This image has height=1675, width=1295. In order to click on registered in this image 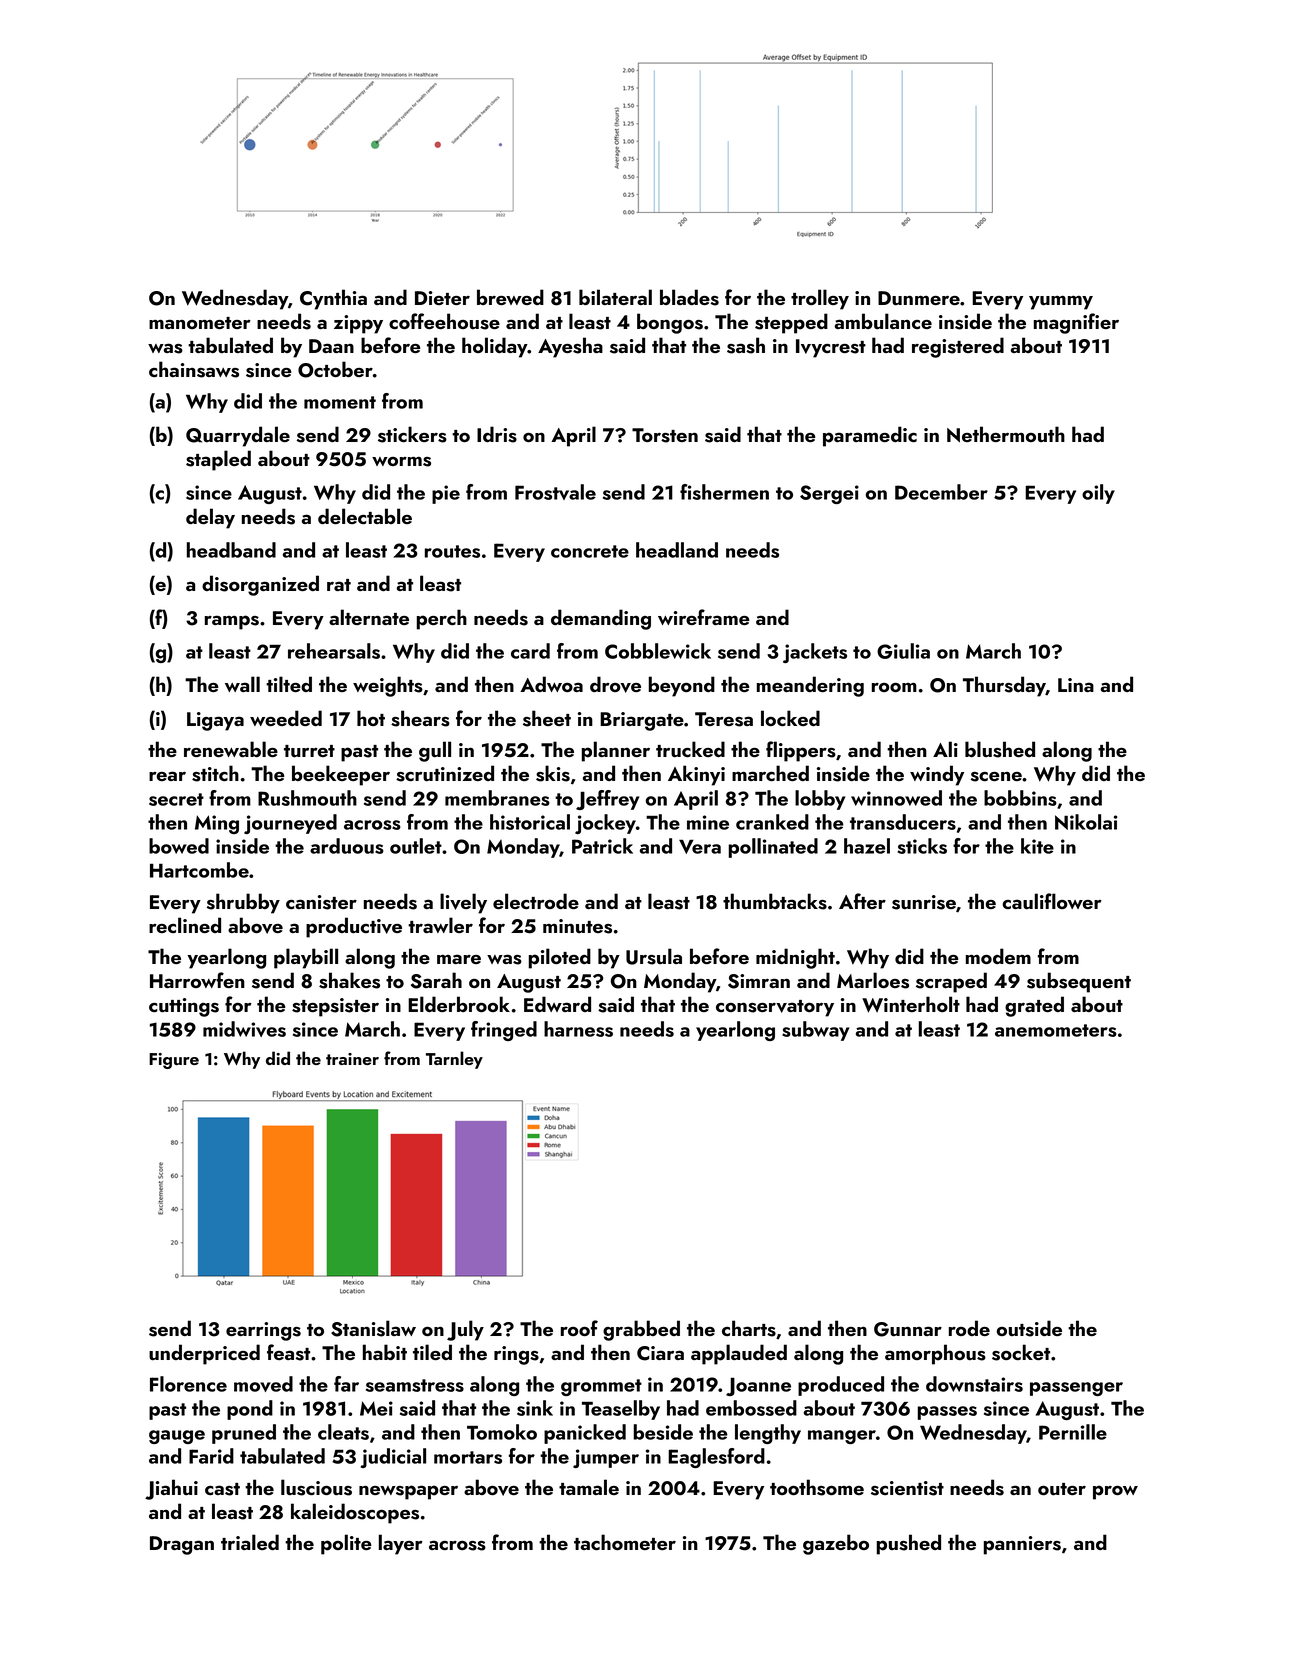, I will do `click(958, 347)`.
